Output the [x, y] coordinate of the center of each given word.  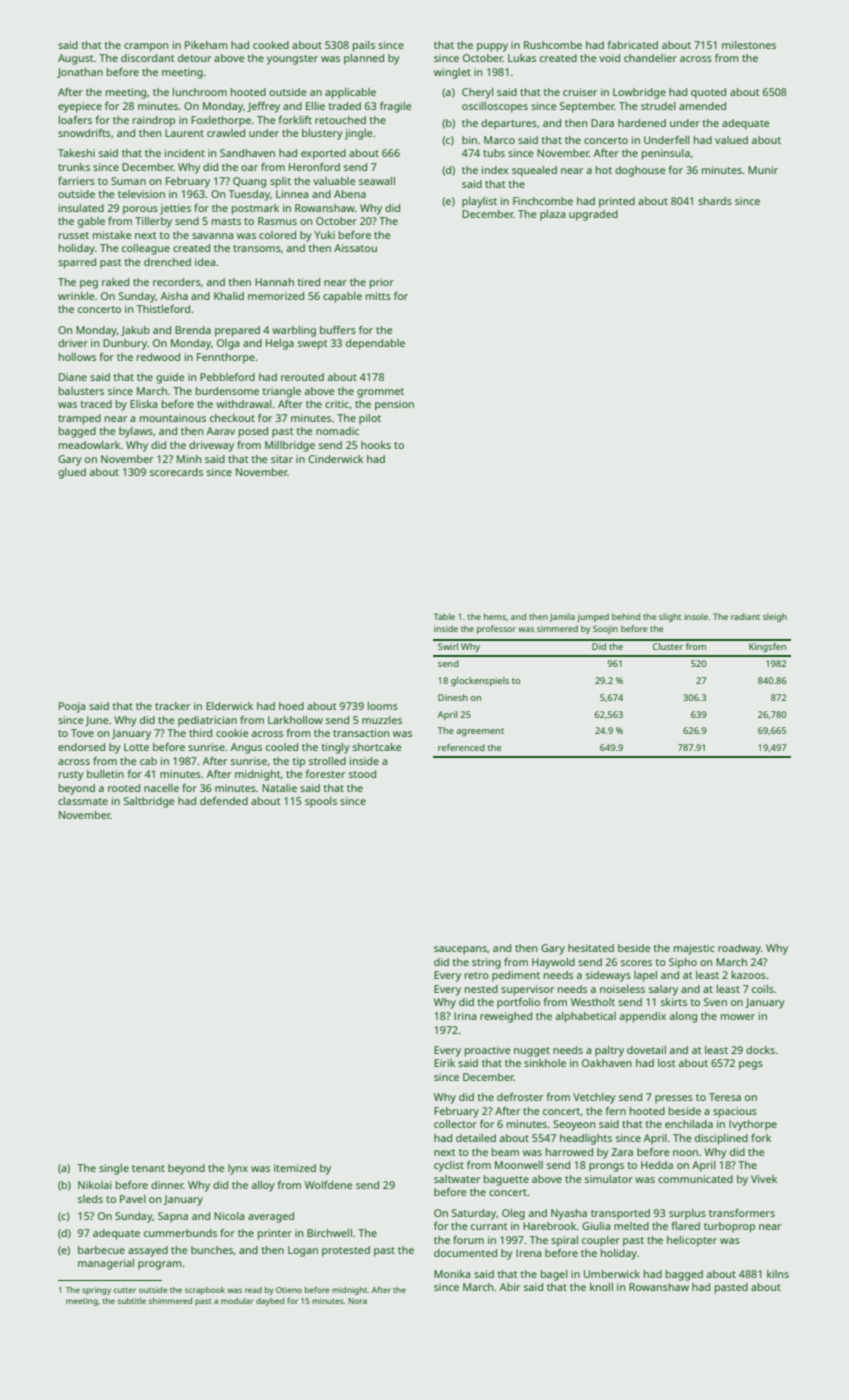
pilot [370, 419]
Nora [357, 1301]
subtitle [131, 1301]
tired [308, 282]
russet [74, 235]
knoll [601, 1287]
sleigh [775, 617]
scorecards [176, 472]
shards [715, 201]
